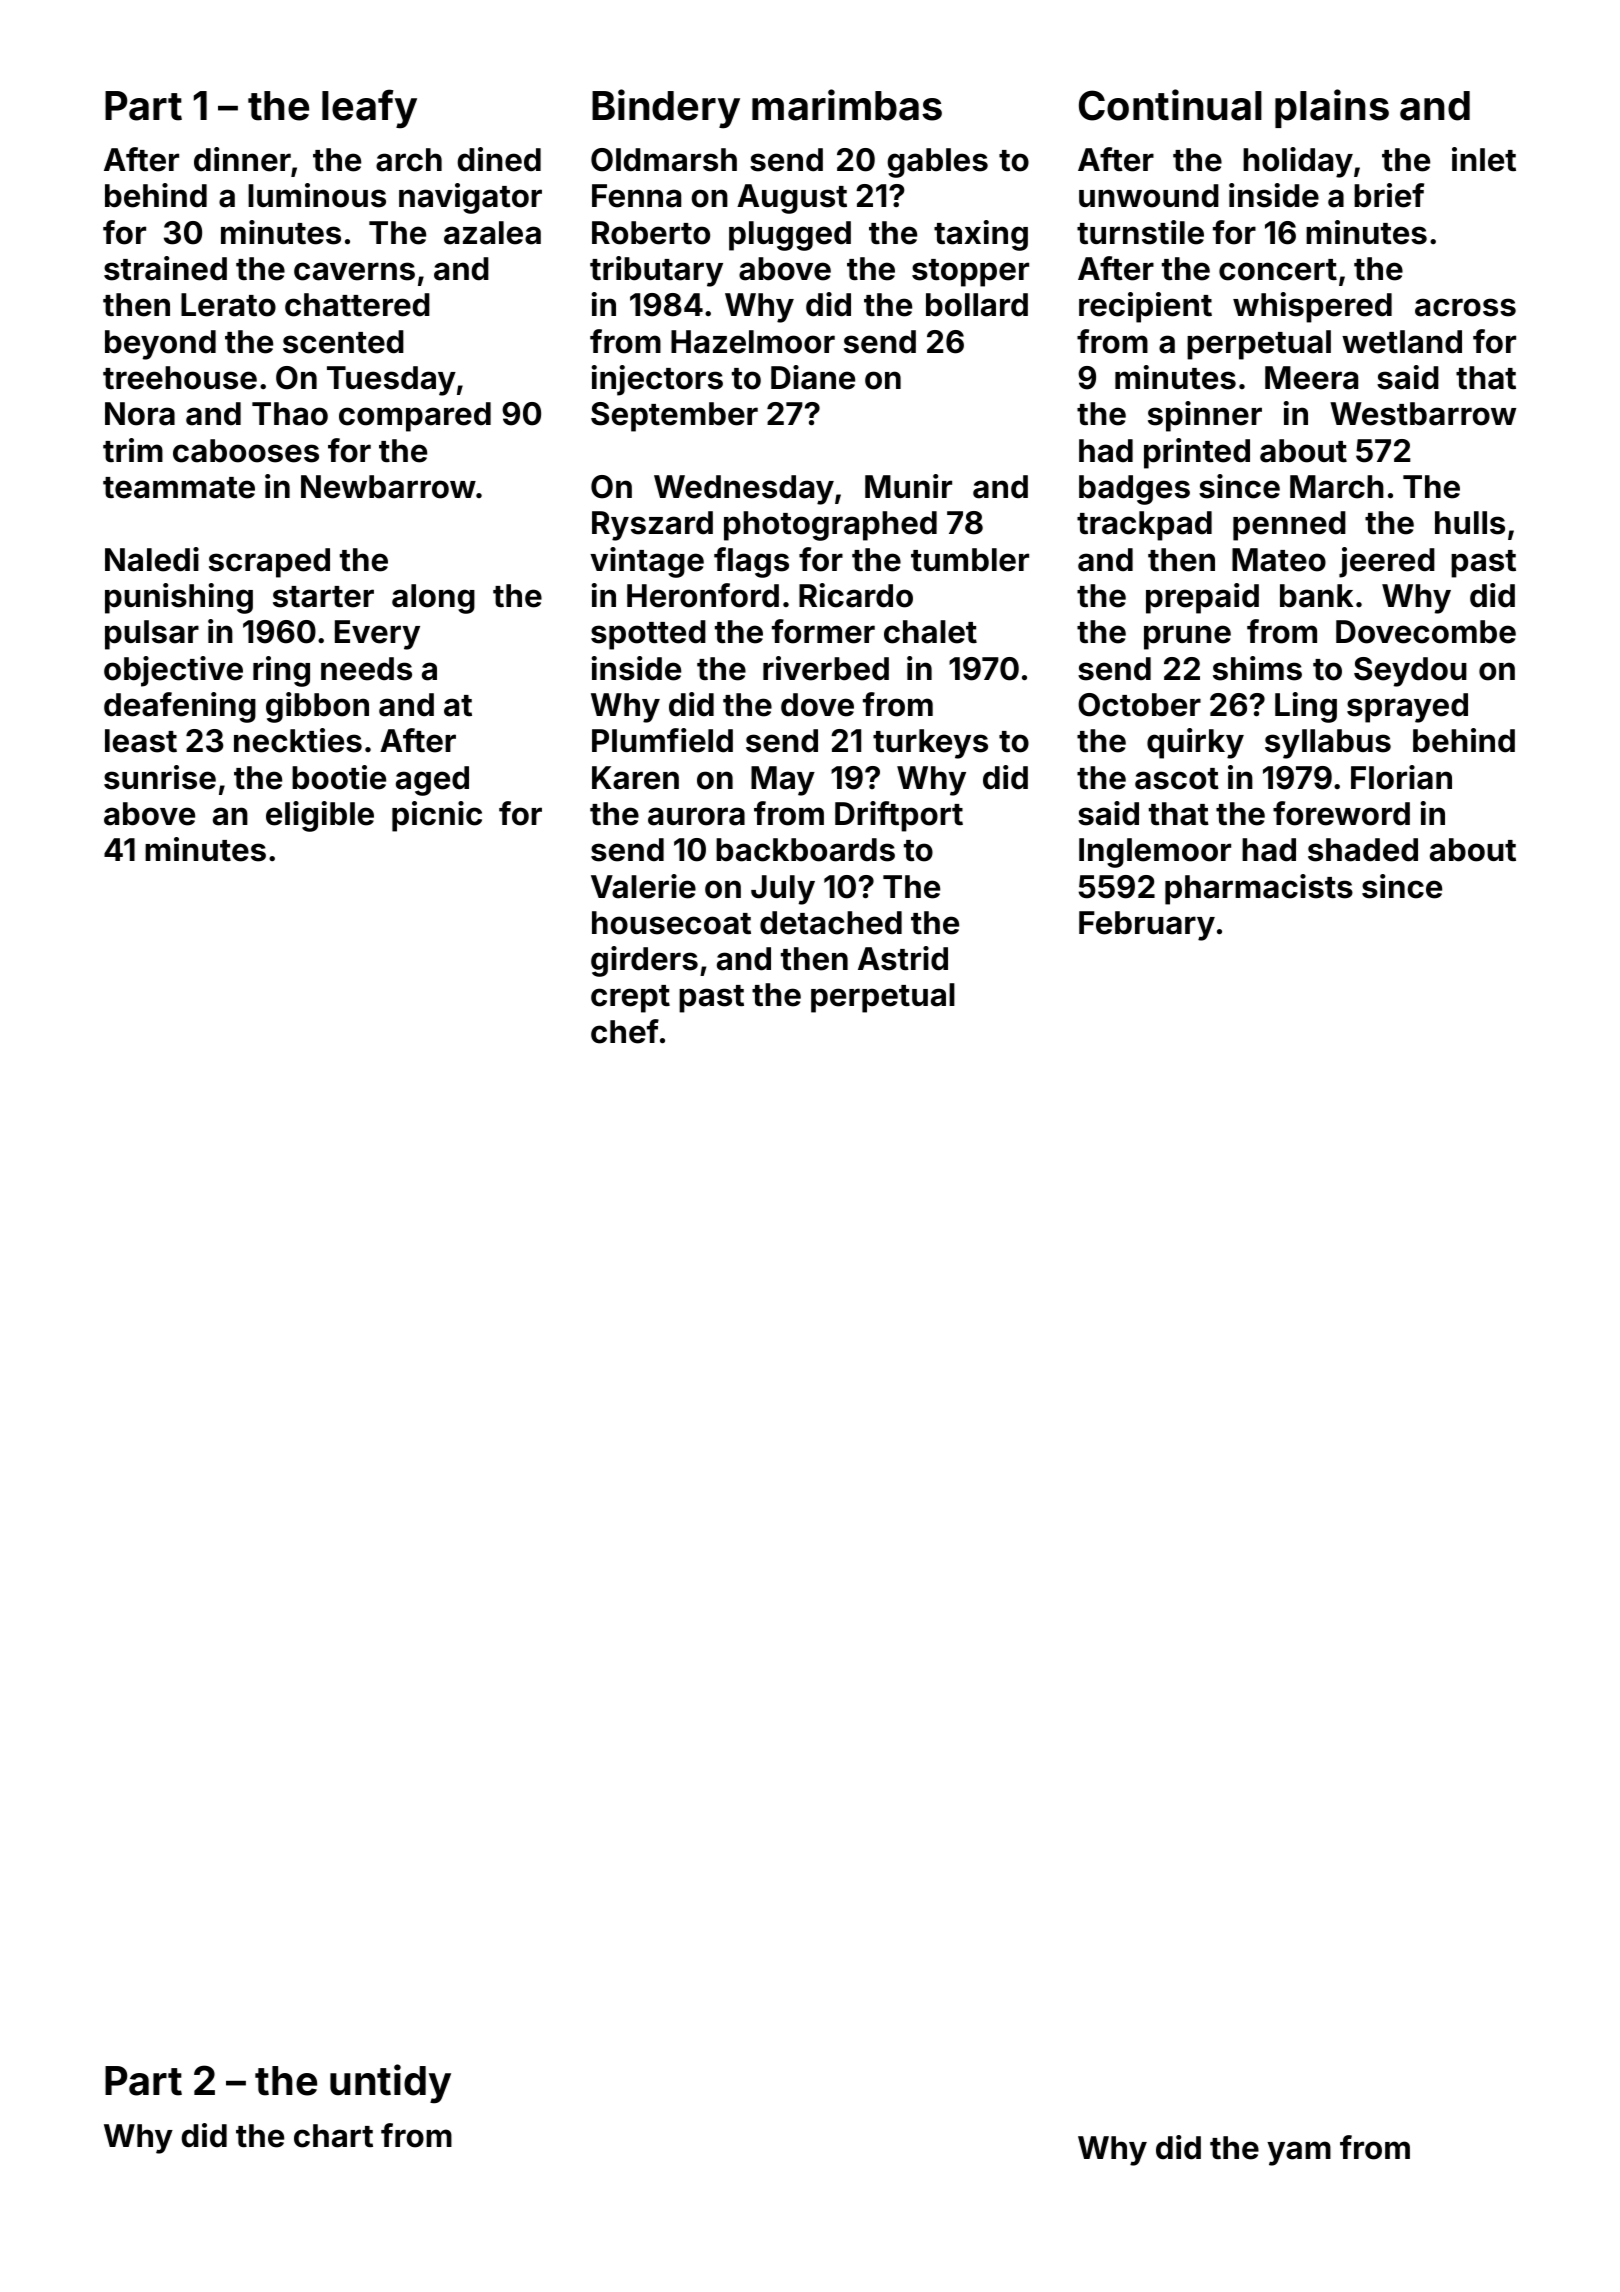 Image resolution: width=1620 pixels, height=2292 pixels. Describe the element at coordinates (644, 961) in the screenshot. I see `girders` at that location.
